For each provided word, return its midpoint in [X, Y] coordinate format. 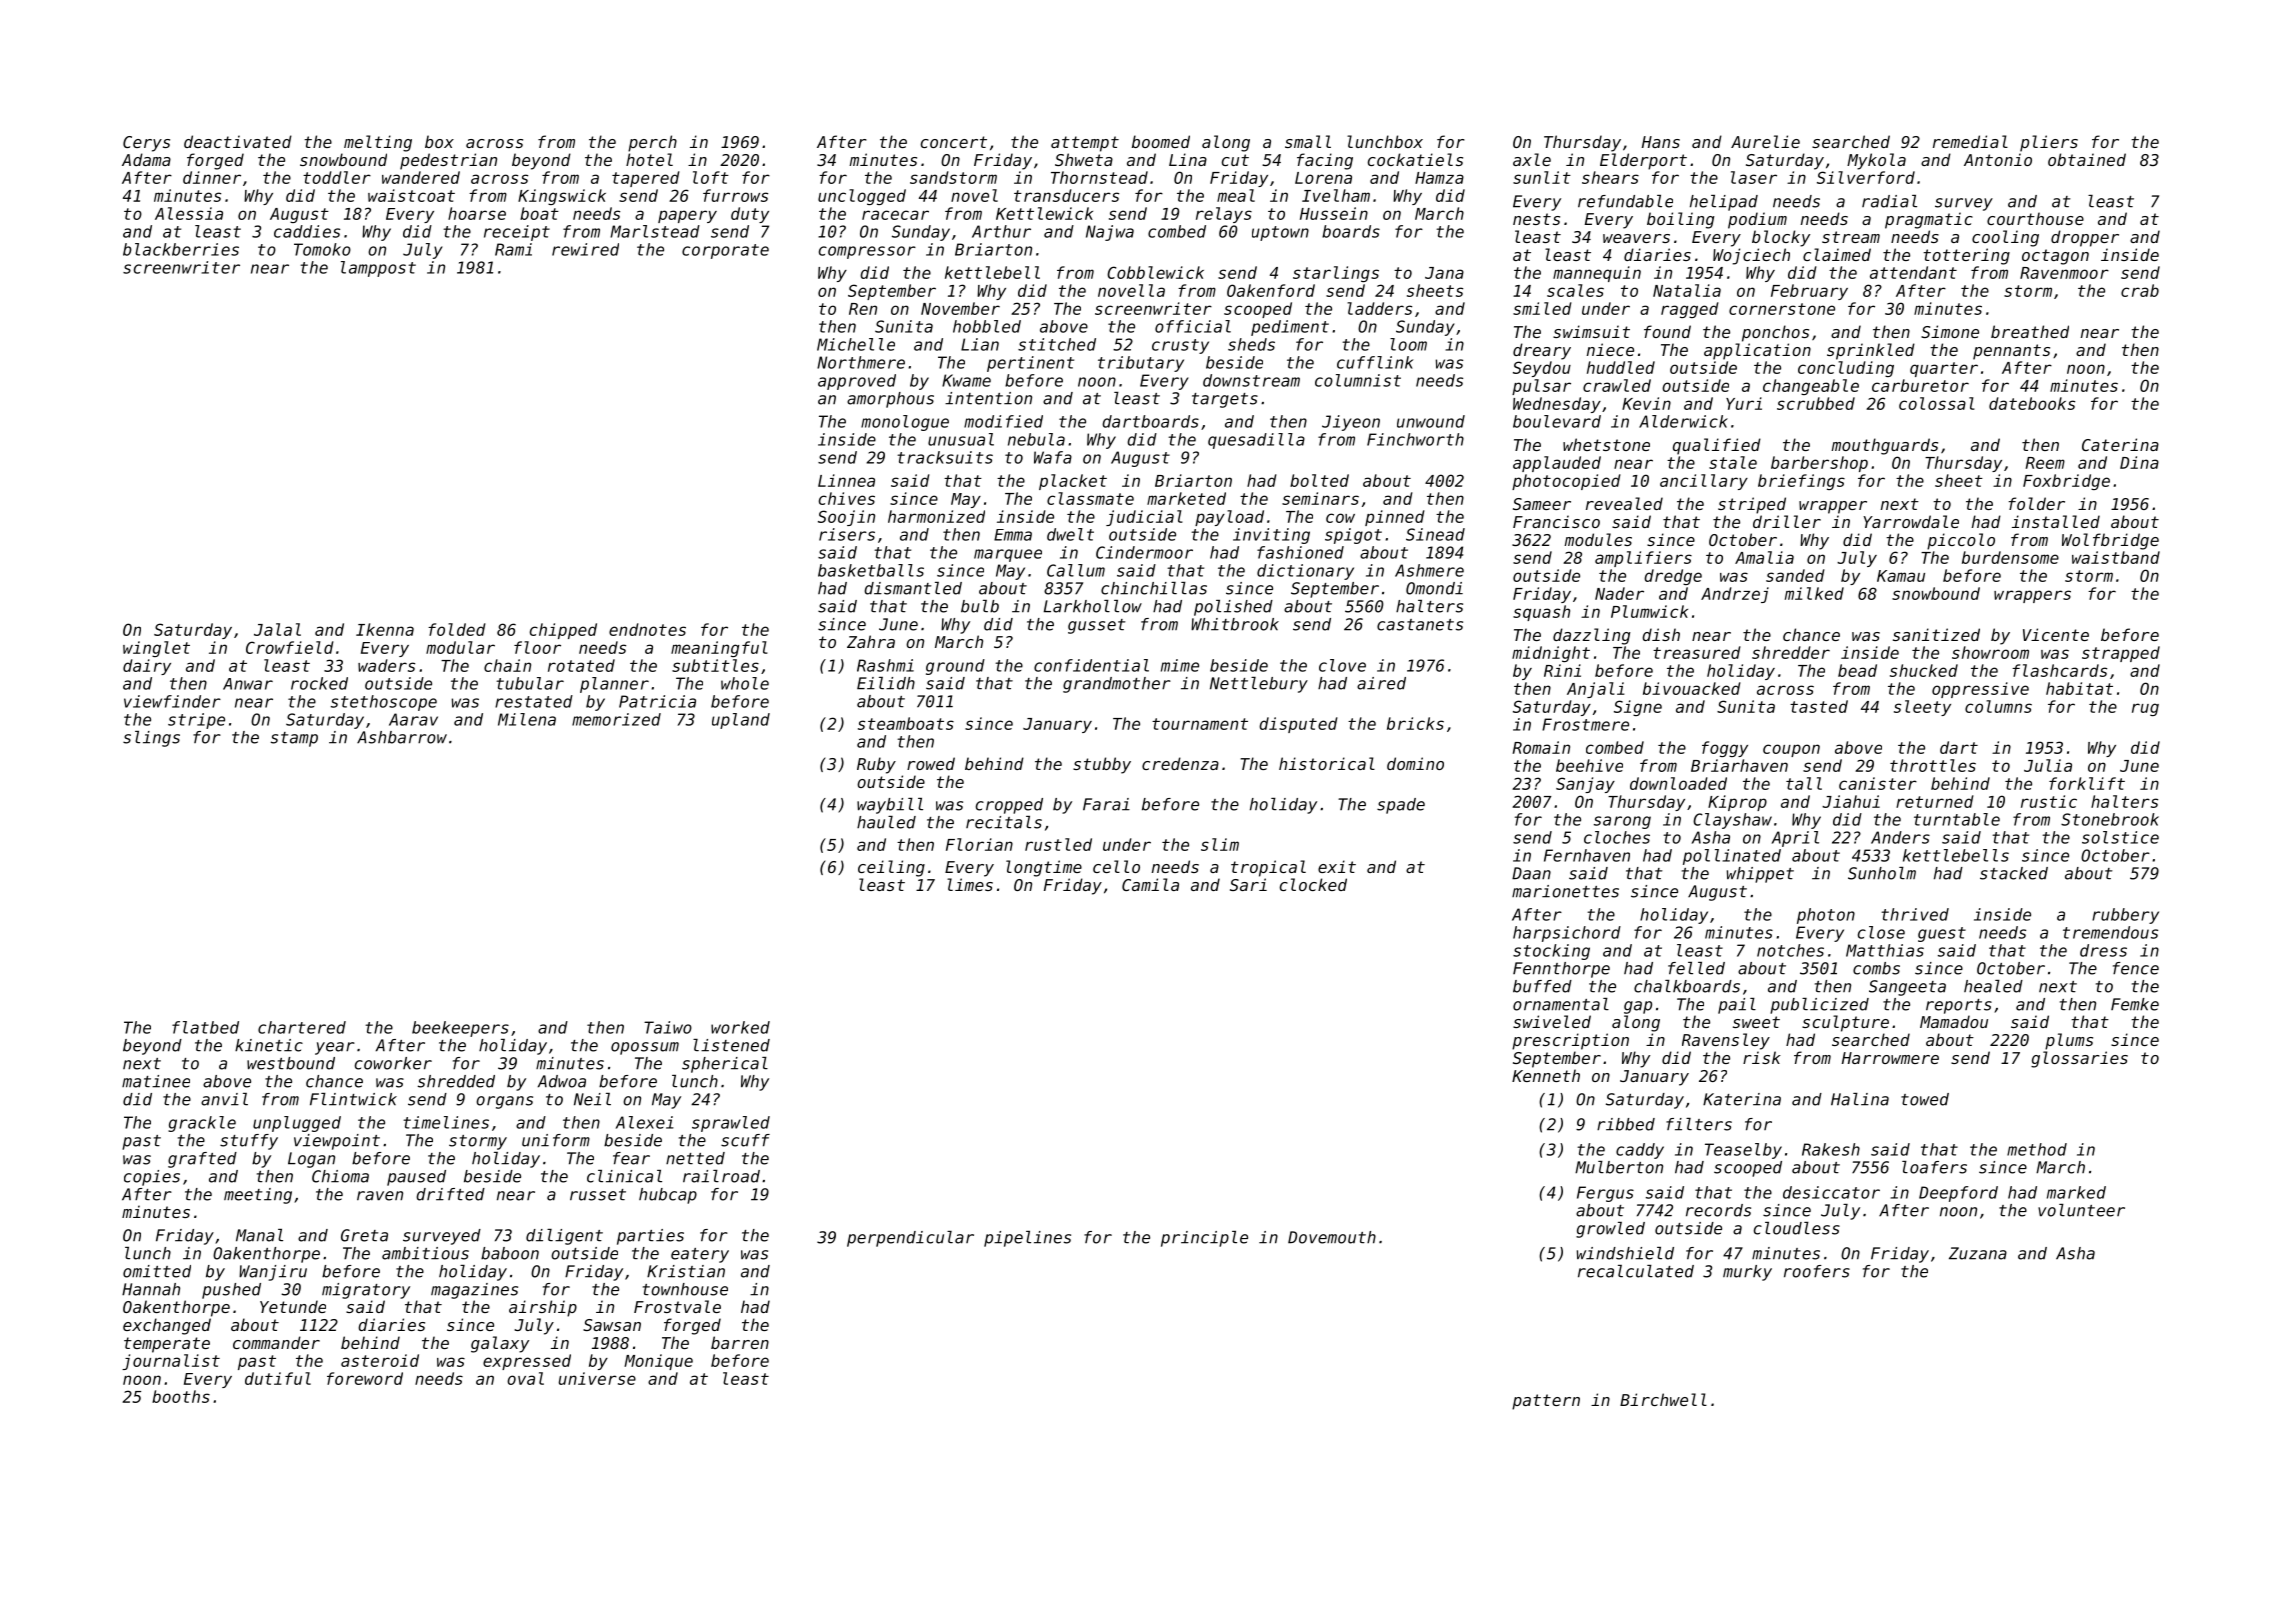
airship [543, 1308]
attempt [1085, 144]
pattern [1546, 1402]
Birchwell [1663, 1399]
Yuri [1744, 403]
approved [857, 382]
